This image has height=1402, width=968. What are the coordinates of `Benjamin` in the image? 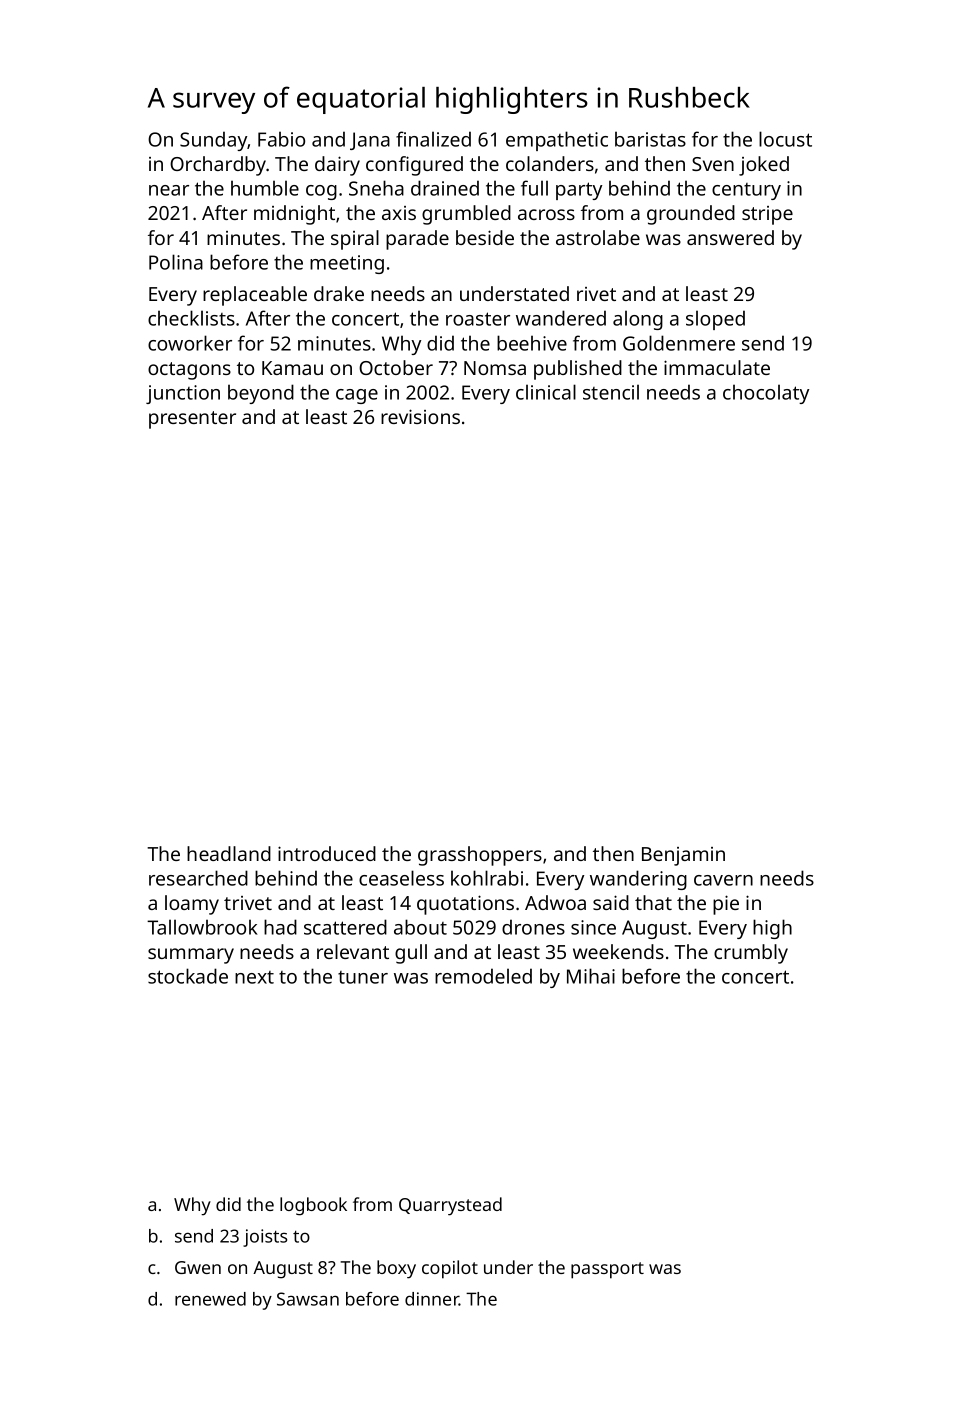 It's located at (683, 856).
